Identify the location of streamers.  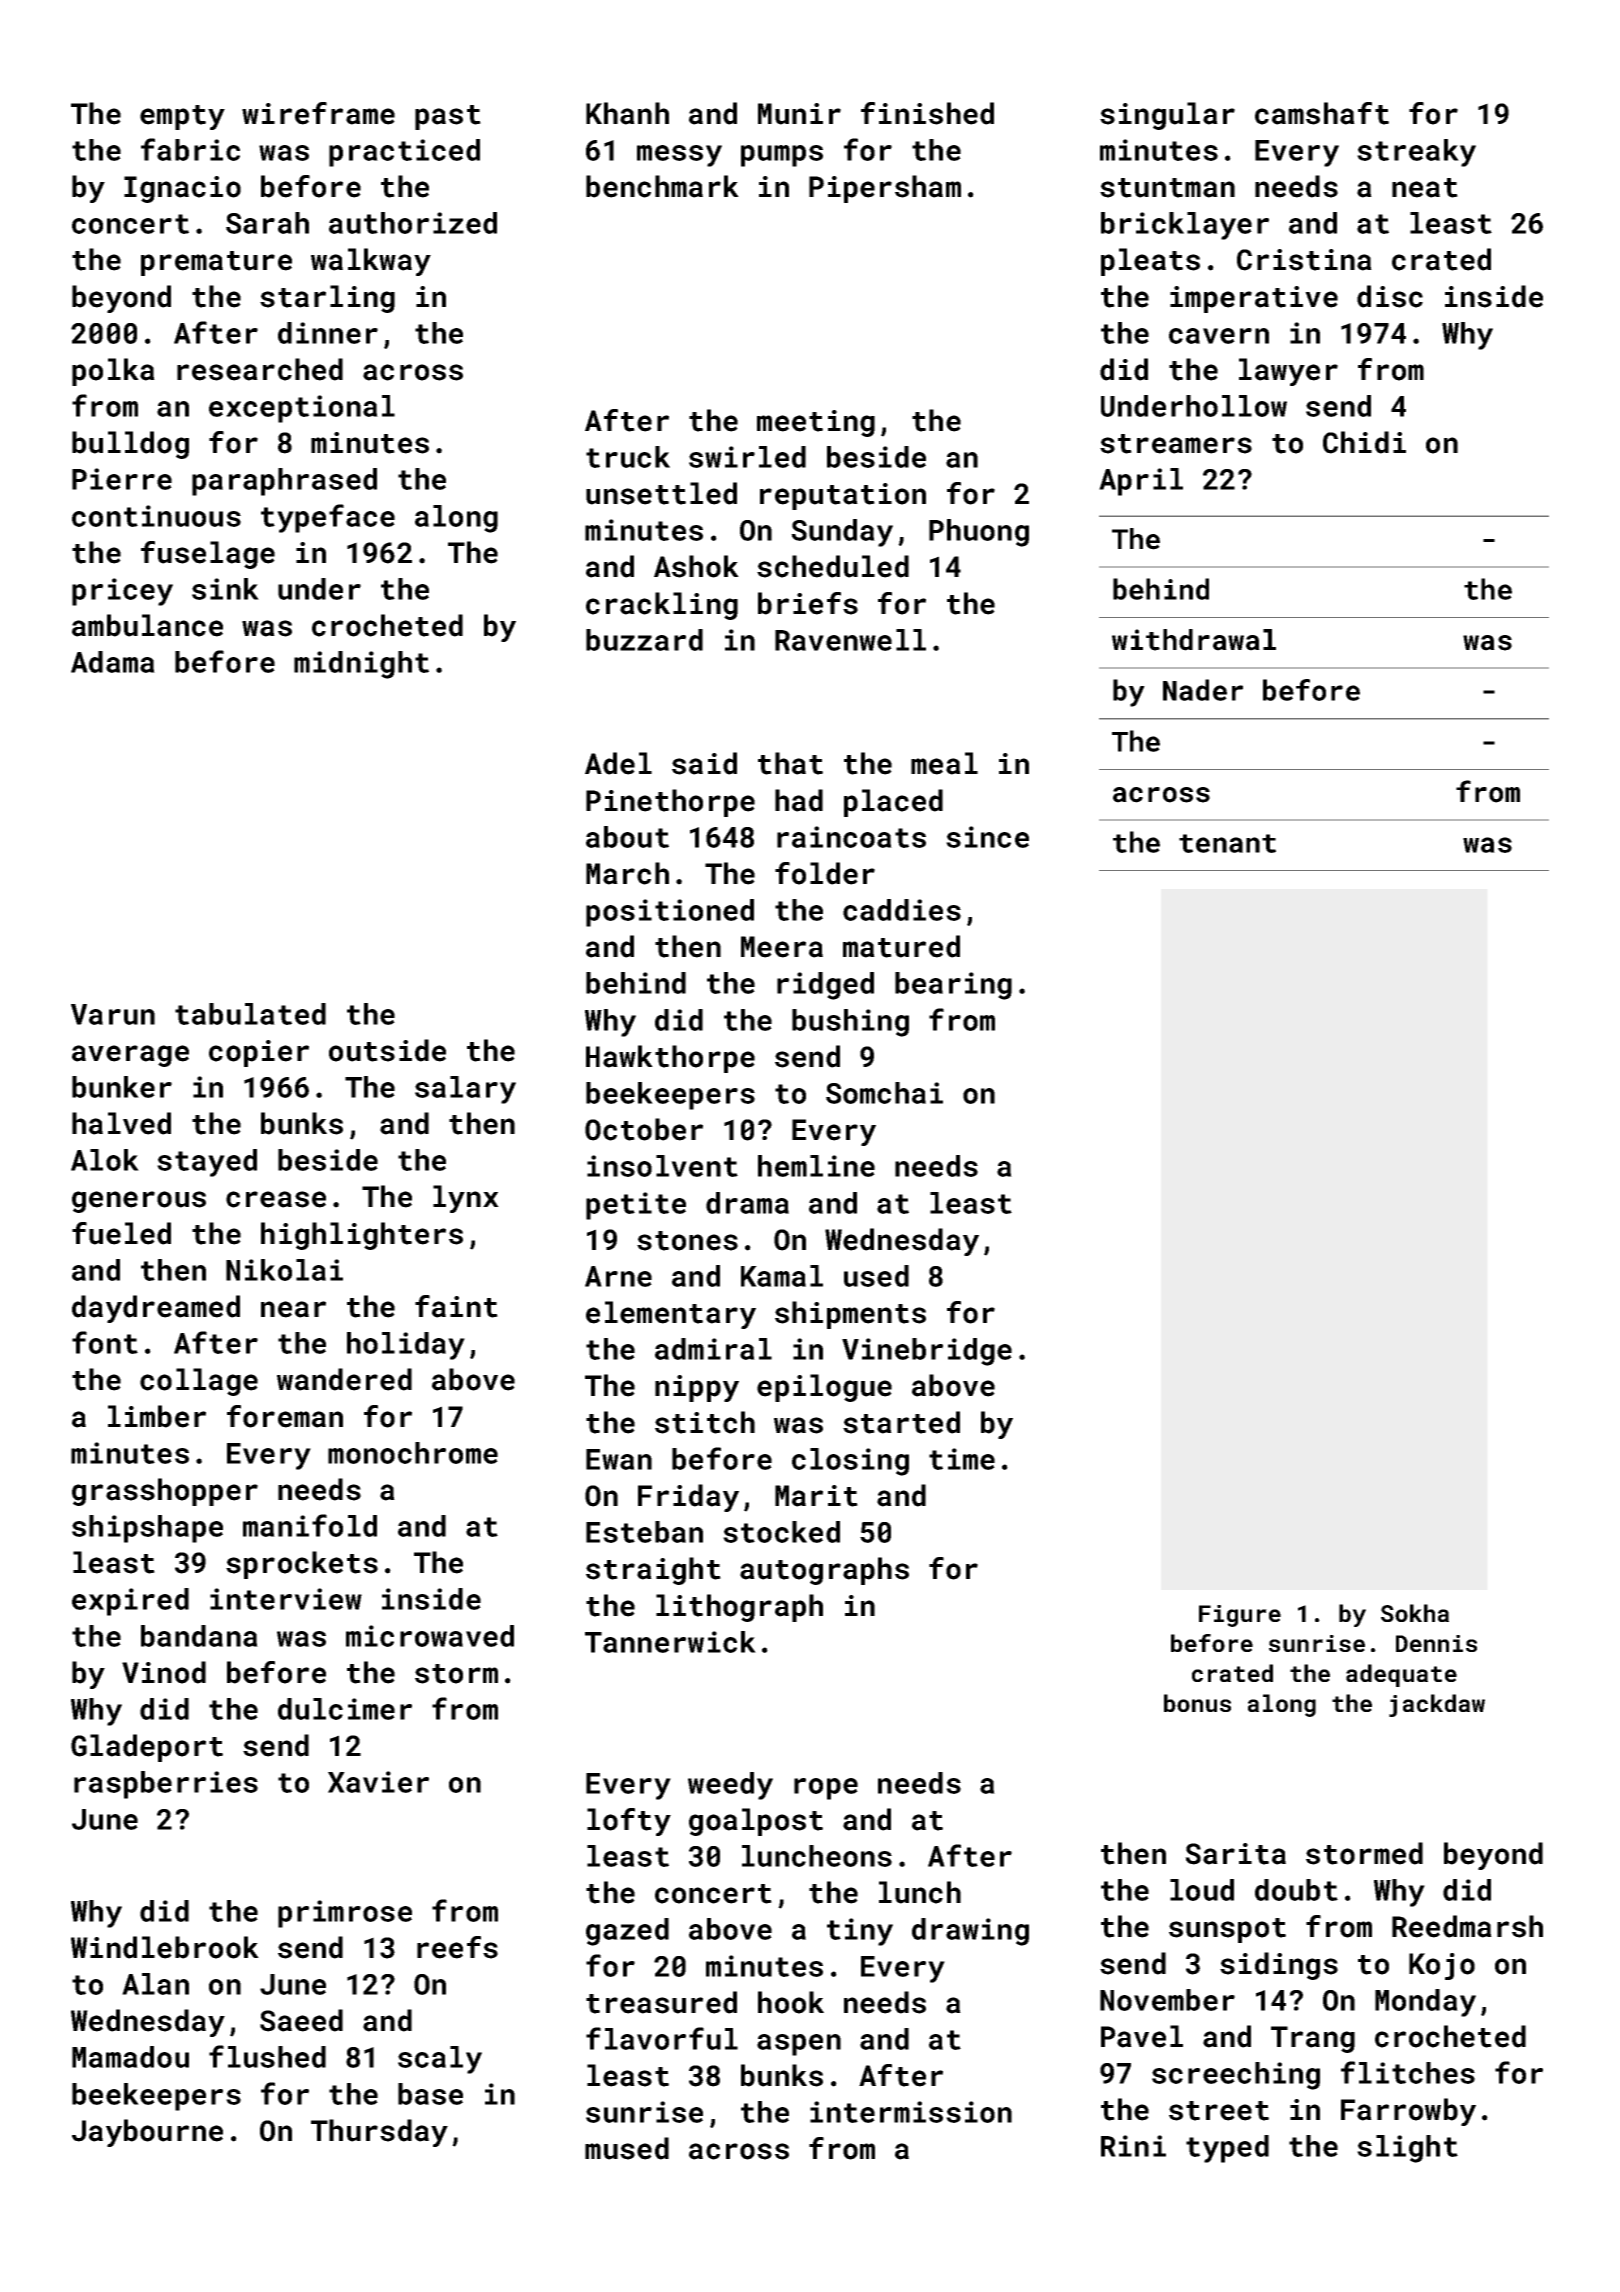
(1176, 444).
